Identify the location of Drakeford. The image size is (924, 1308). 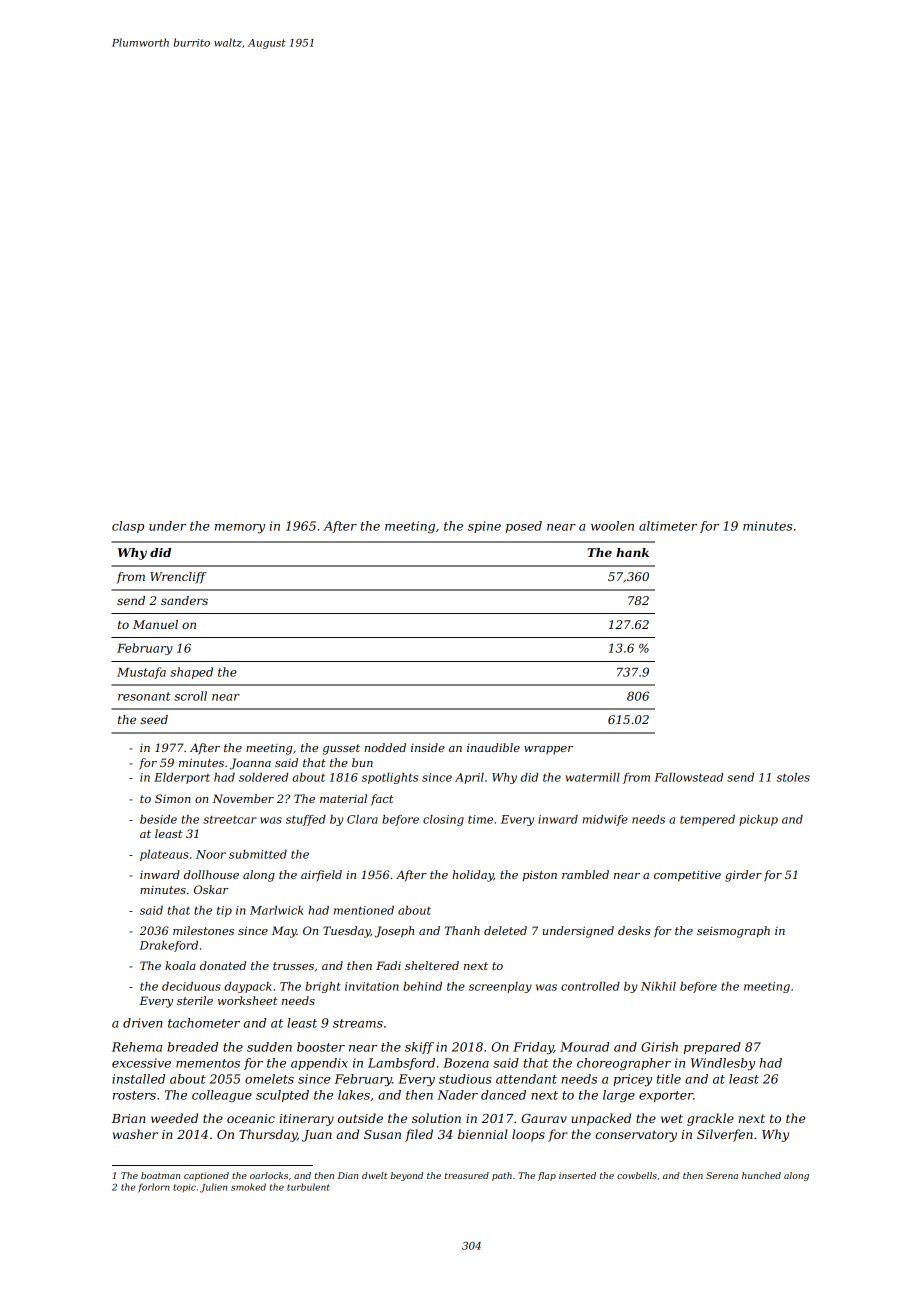
(169, 946).
